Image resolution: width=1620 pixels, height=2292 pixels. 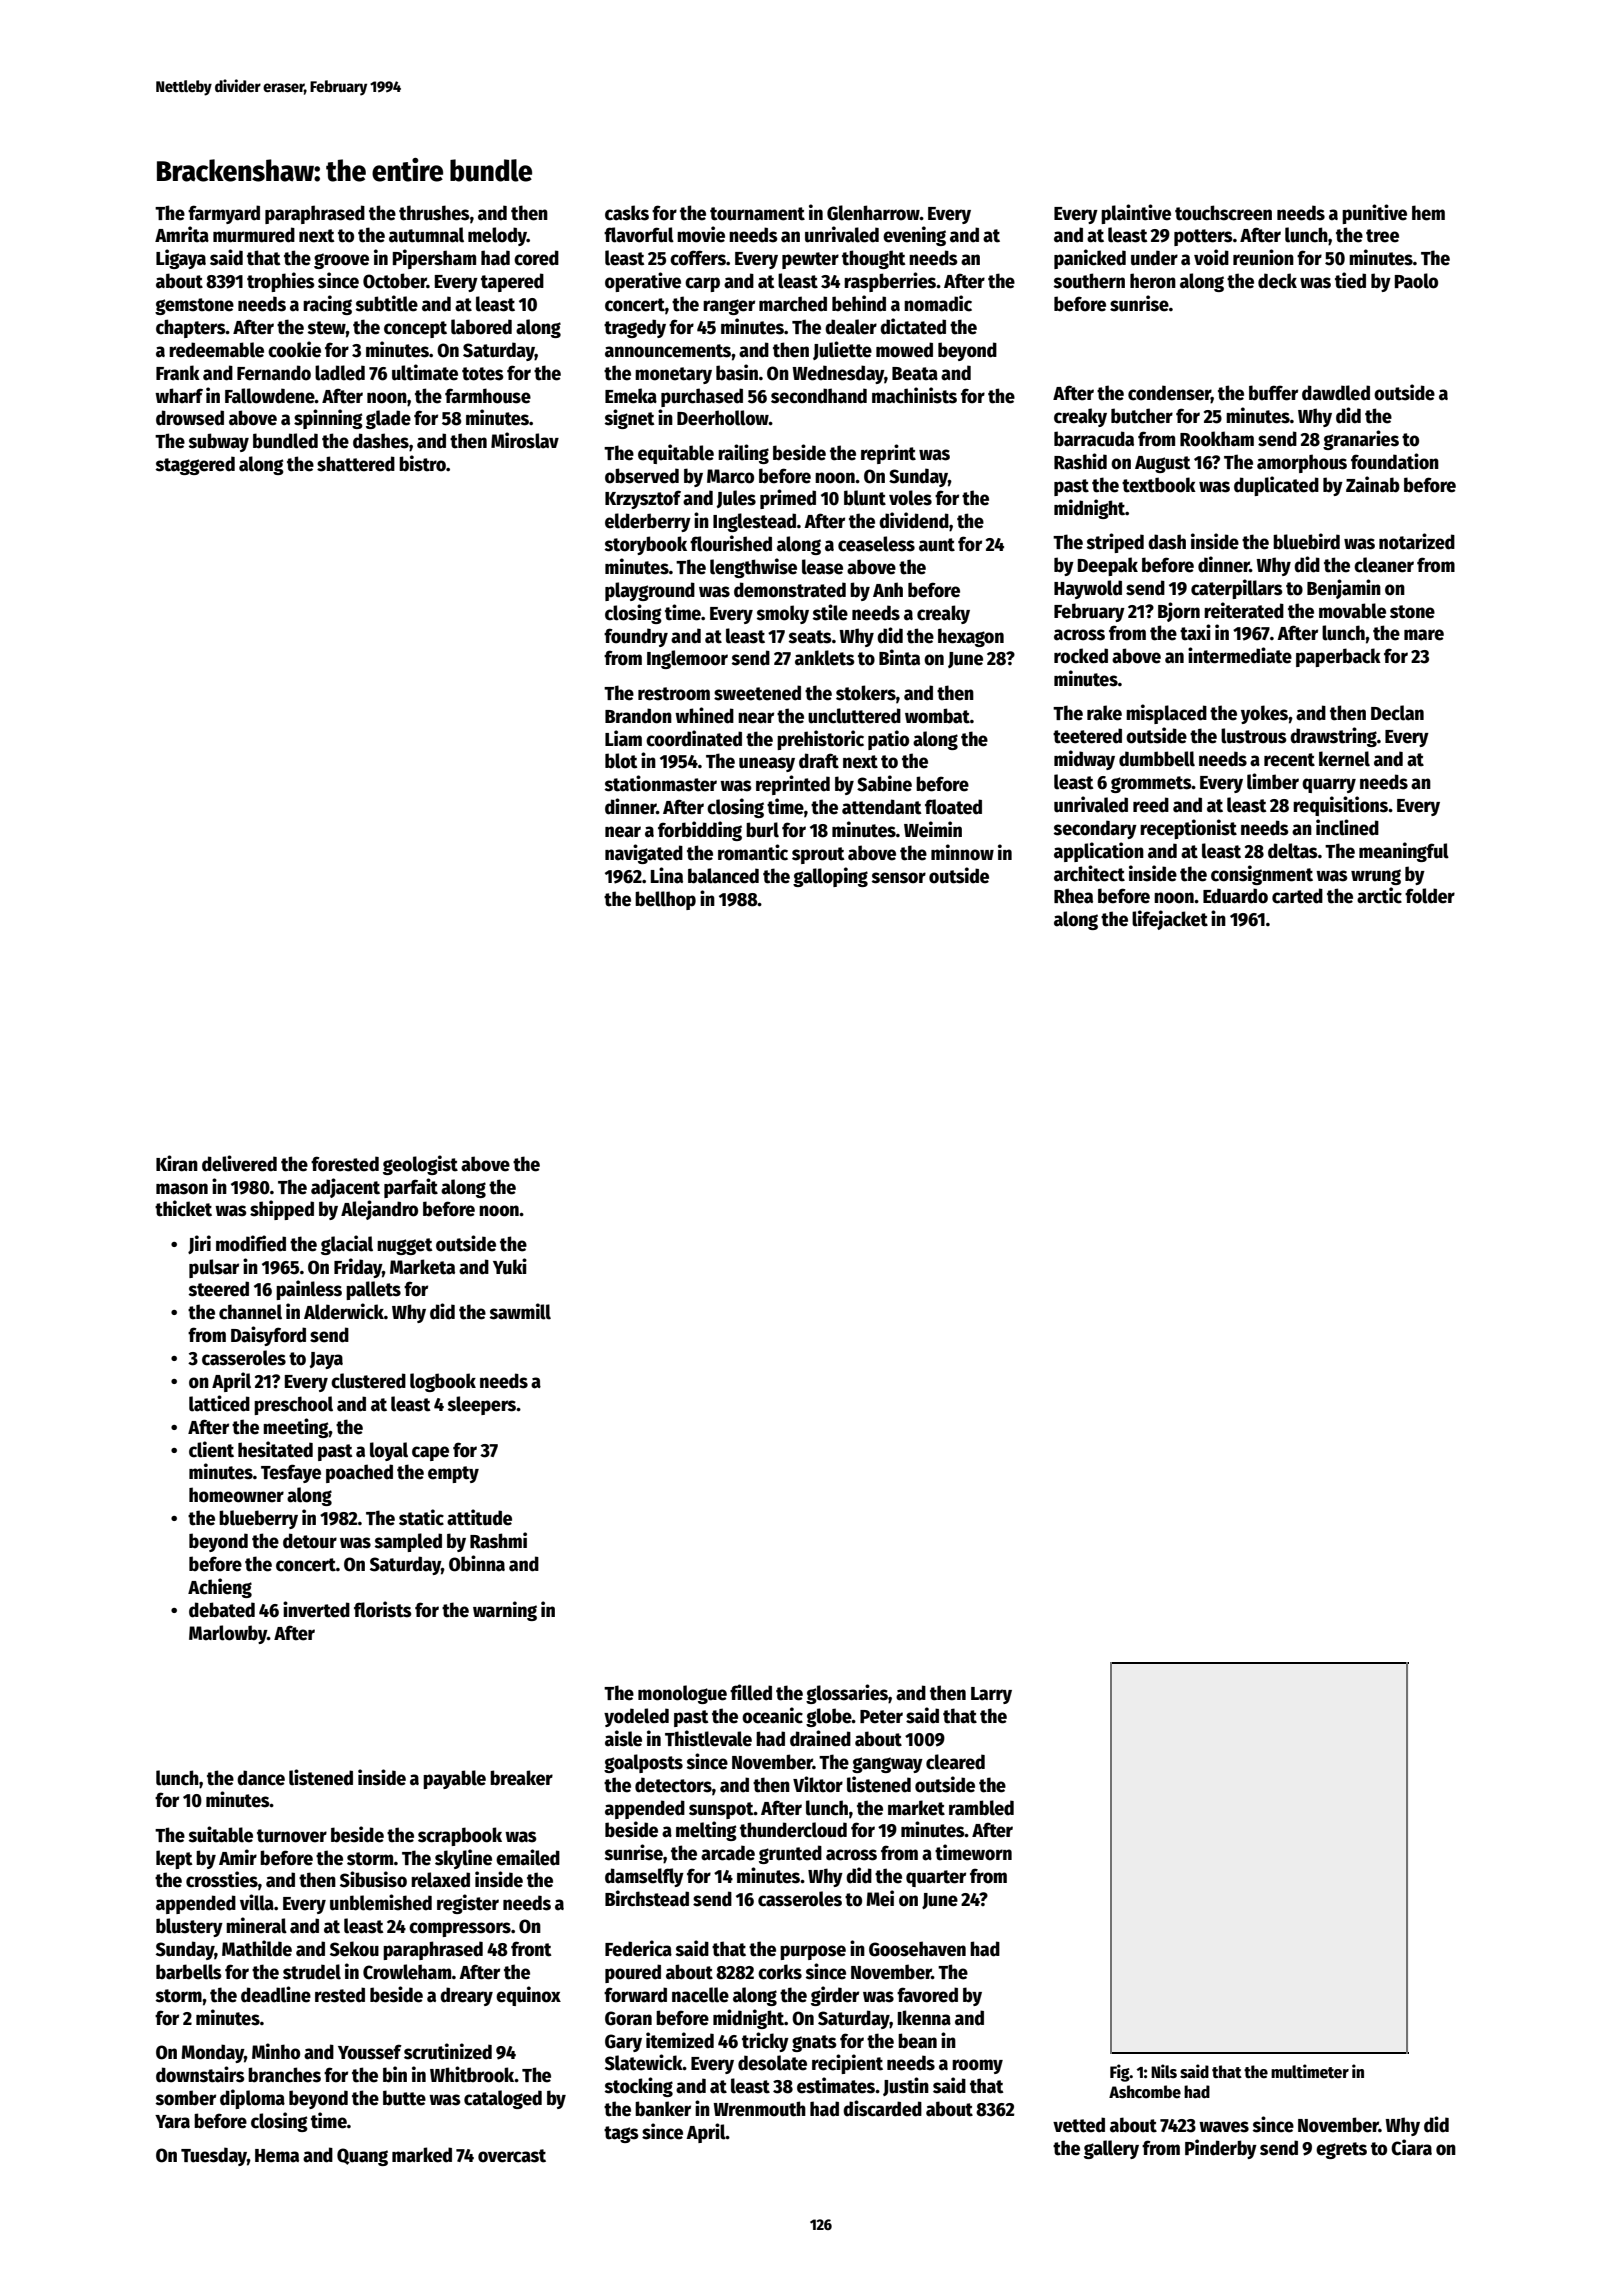 I want to click on tags, so click(x=621, y=2134).
